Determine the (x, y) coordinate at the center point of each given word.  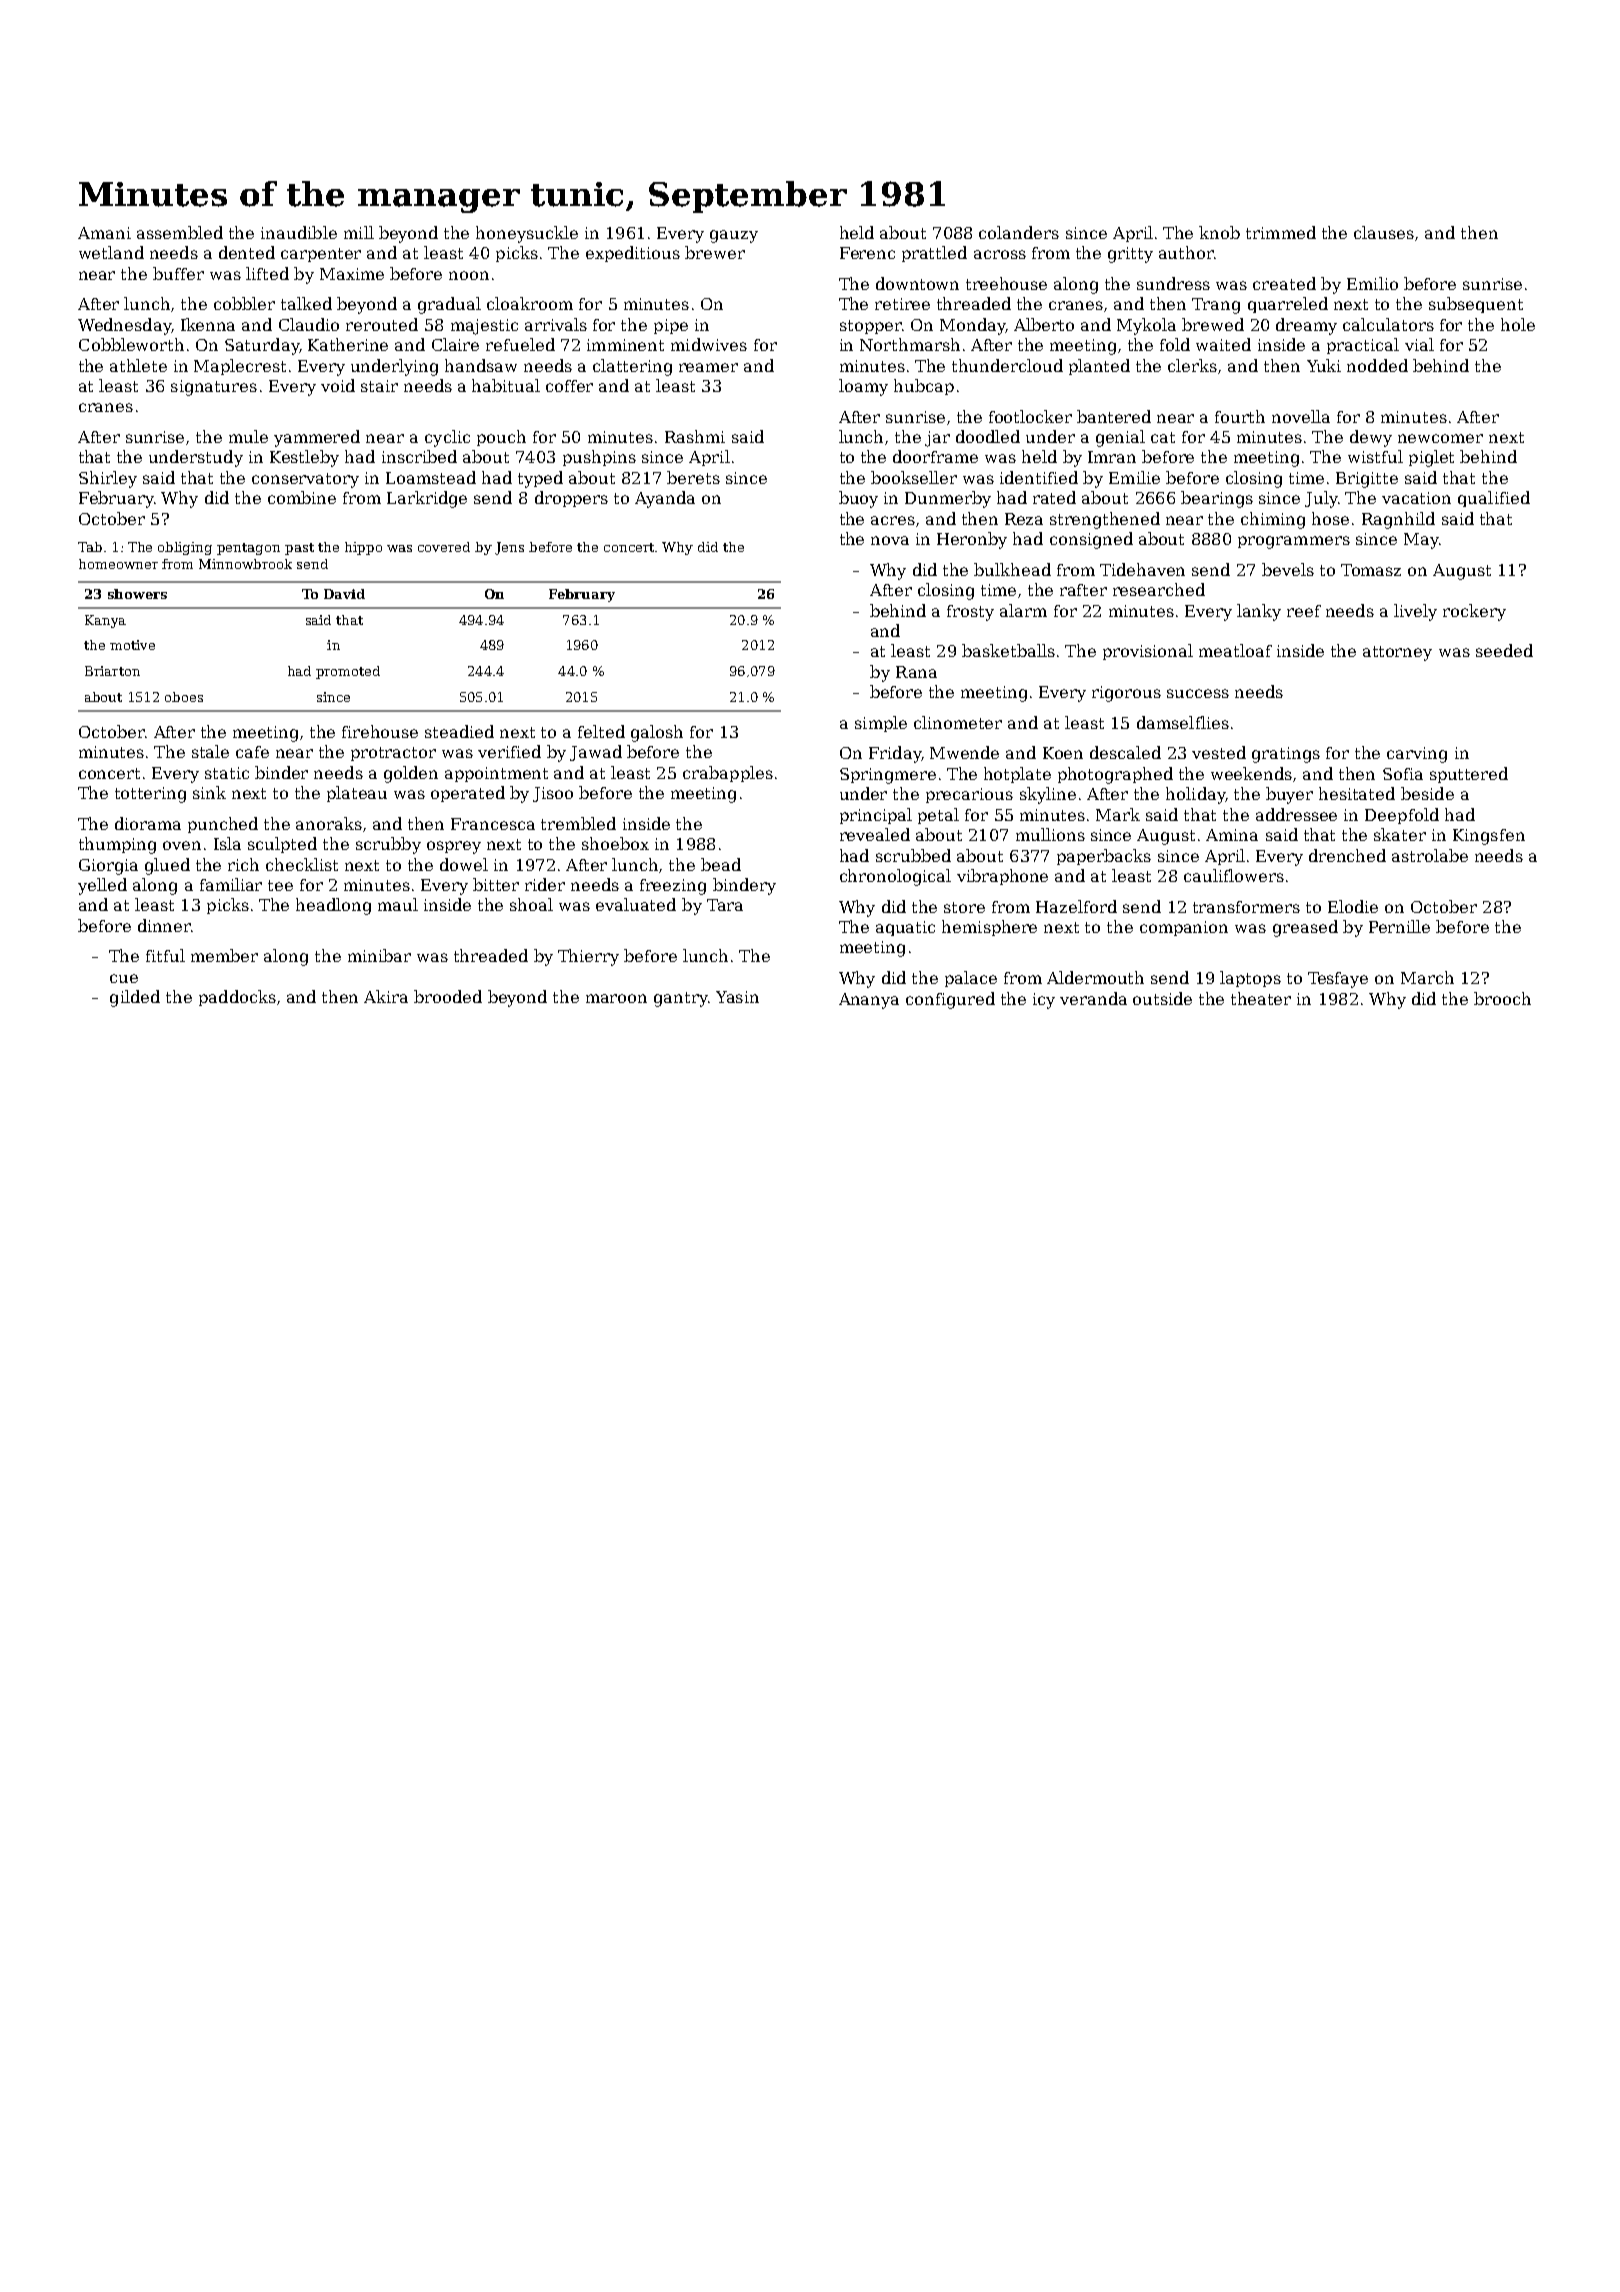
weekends (1251, 773)
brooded (448, 996)
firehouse (380, 731)
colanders (1019, 232)
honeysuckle (527, 234)
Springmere (888, 776)
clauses (1384, 232)
